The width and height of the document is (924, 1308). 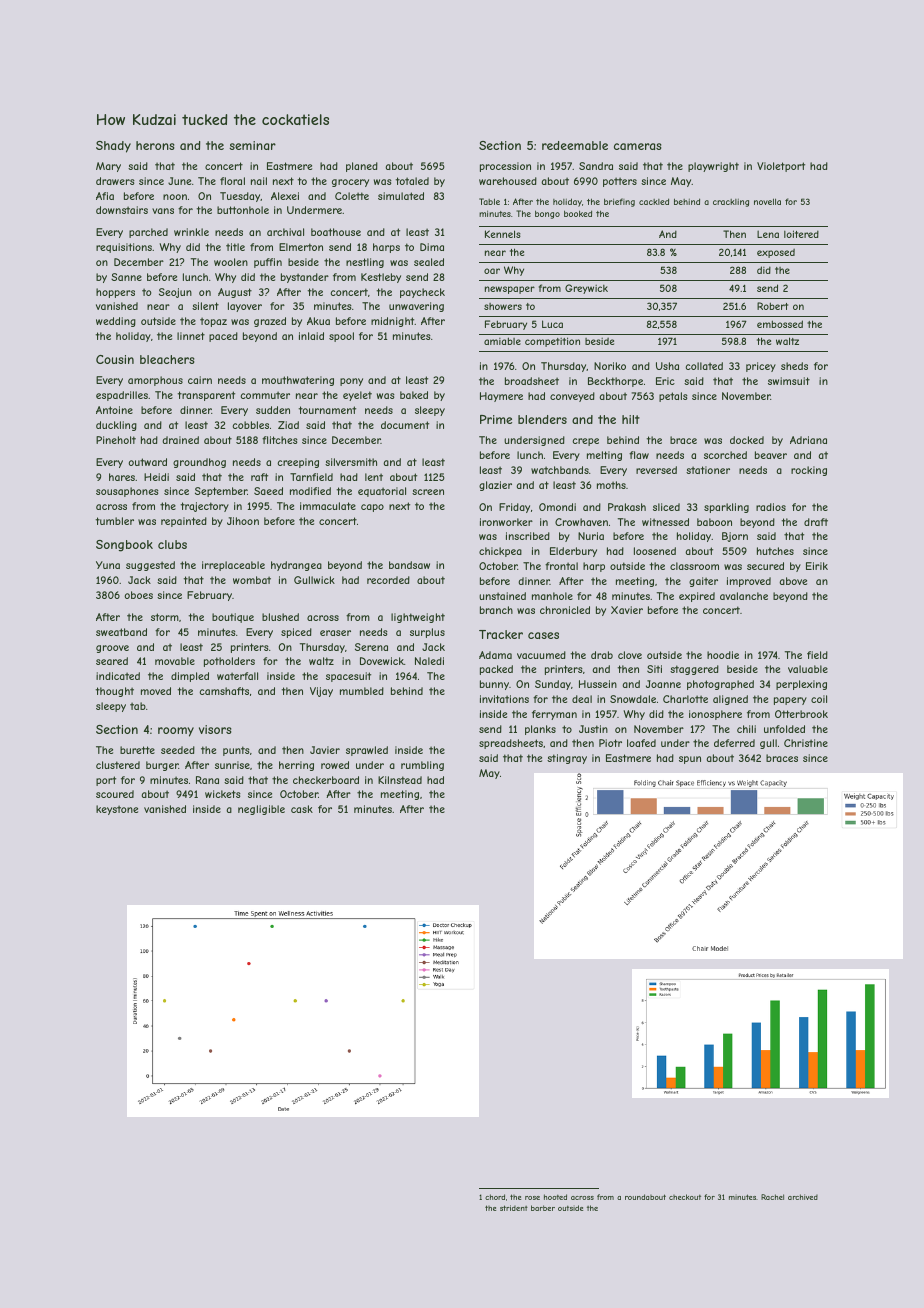 What do you see at coordinates (302, 809) in the document?
I see `cask` at bounding box center [302, 809].
